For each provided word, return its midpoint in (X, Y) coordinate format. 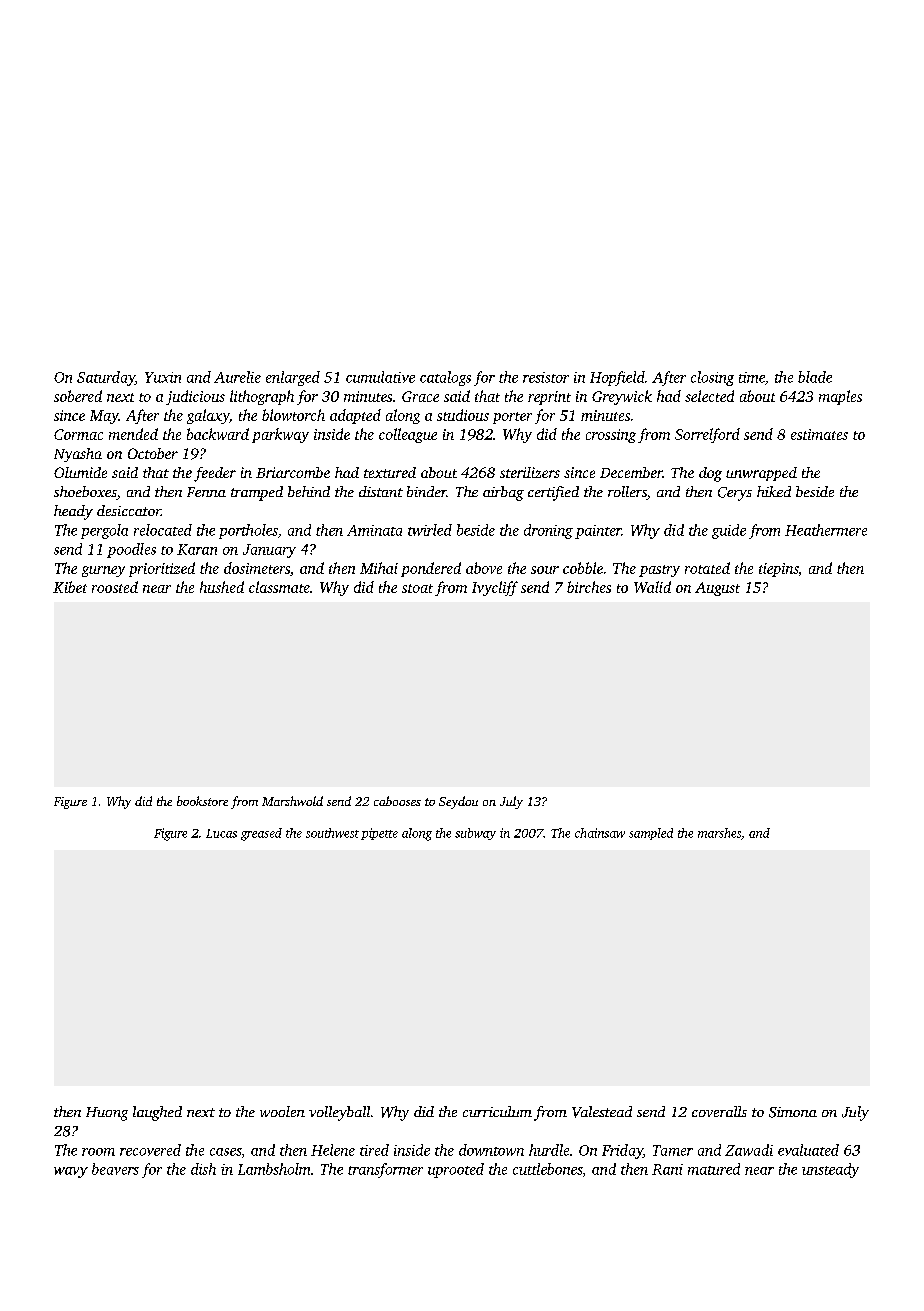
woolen (282, 1111)
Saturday (106, 378)
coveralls (719, 1111)
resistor (546, 377)
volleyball (339, 1113)
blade (815, 377)
